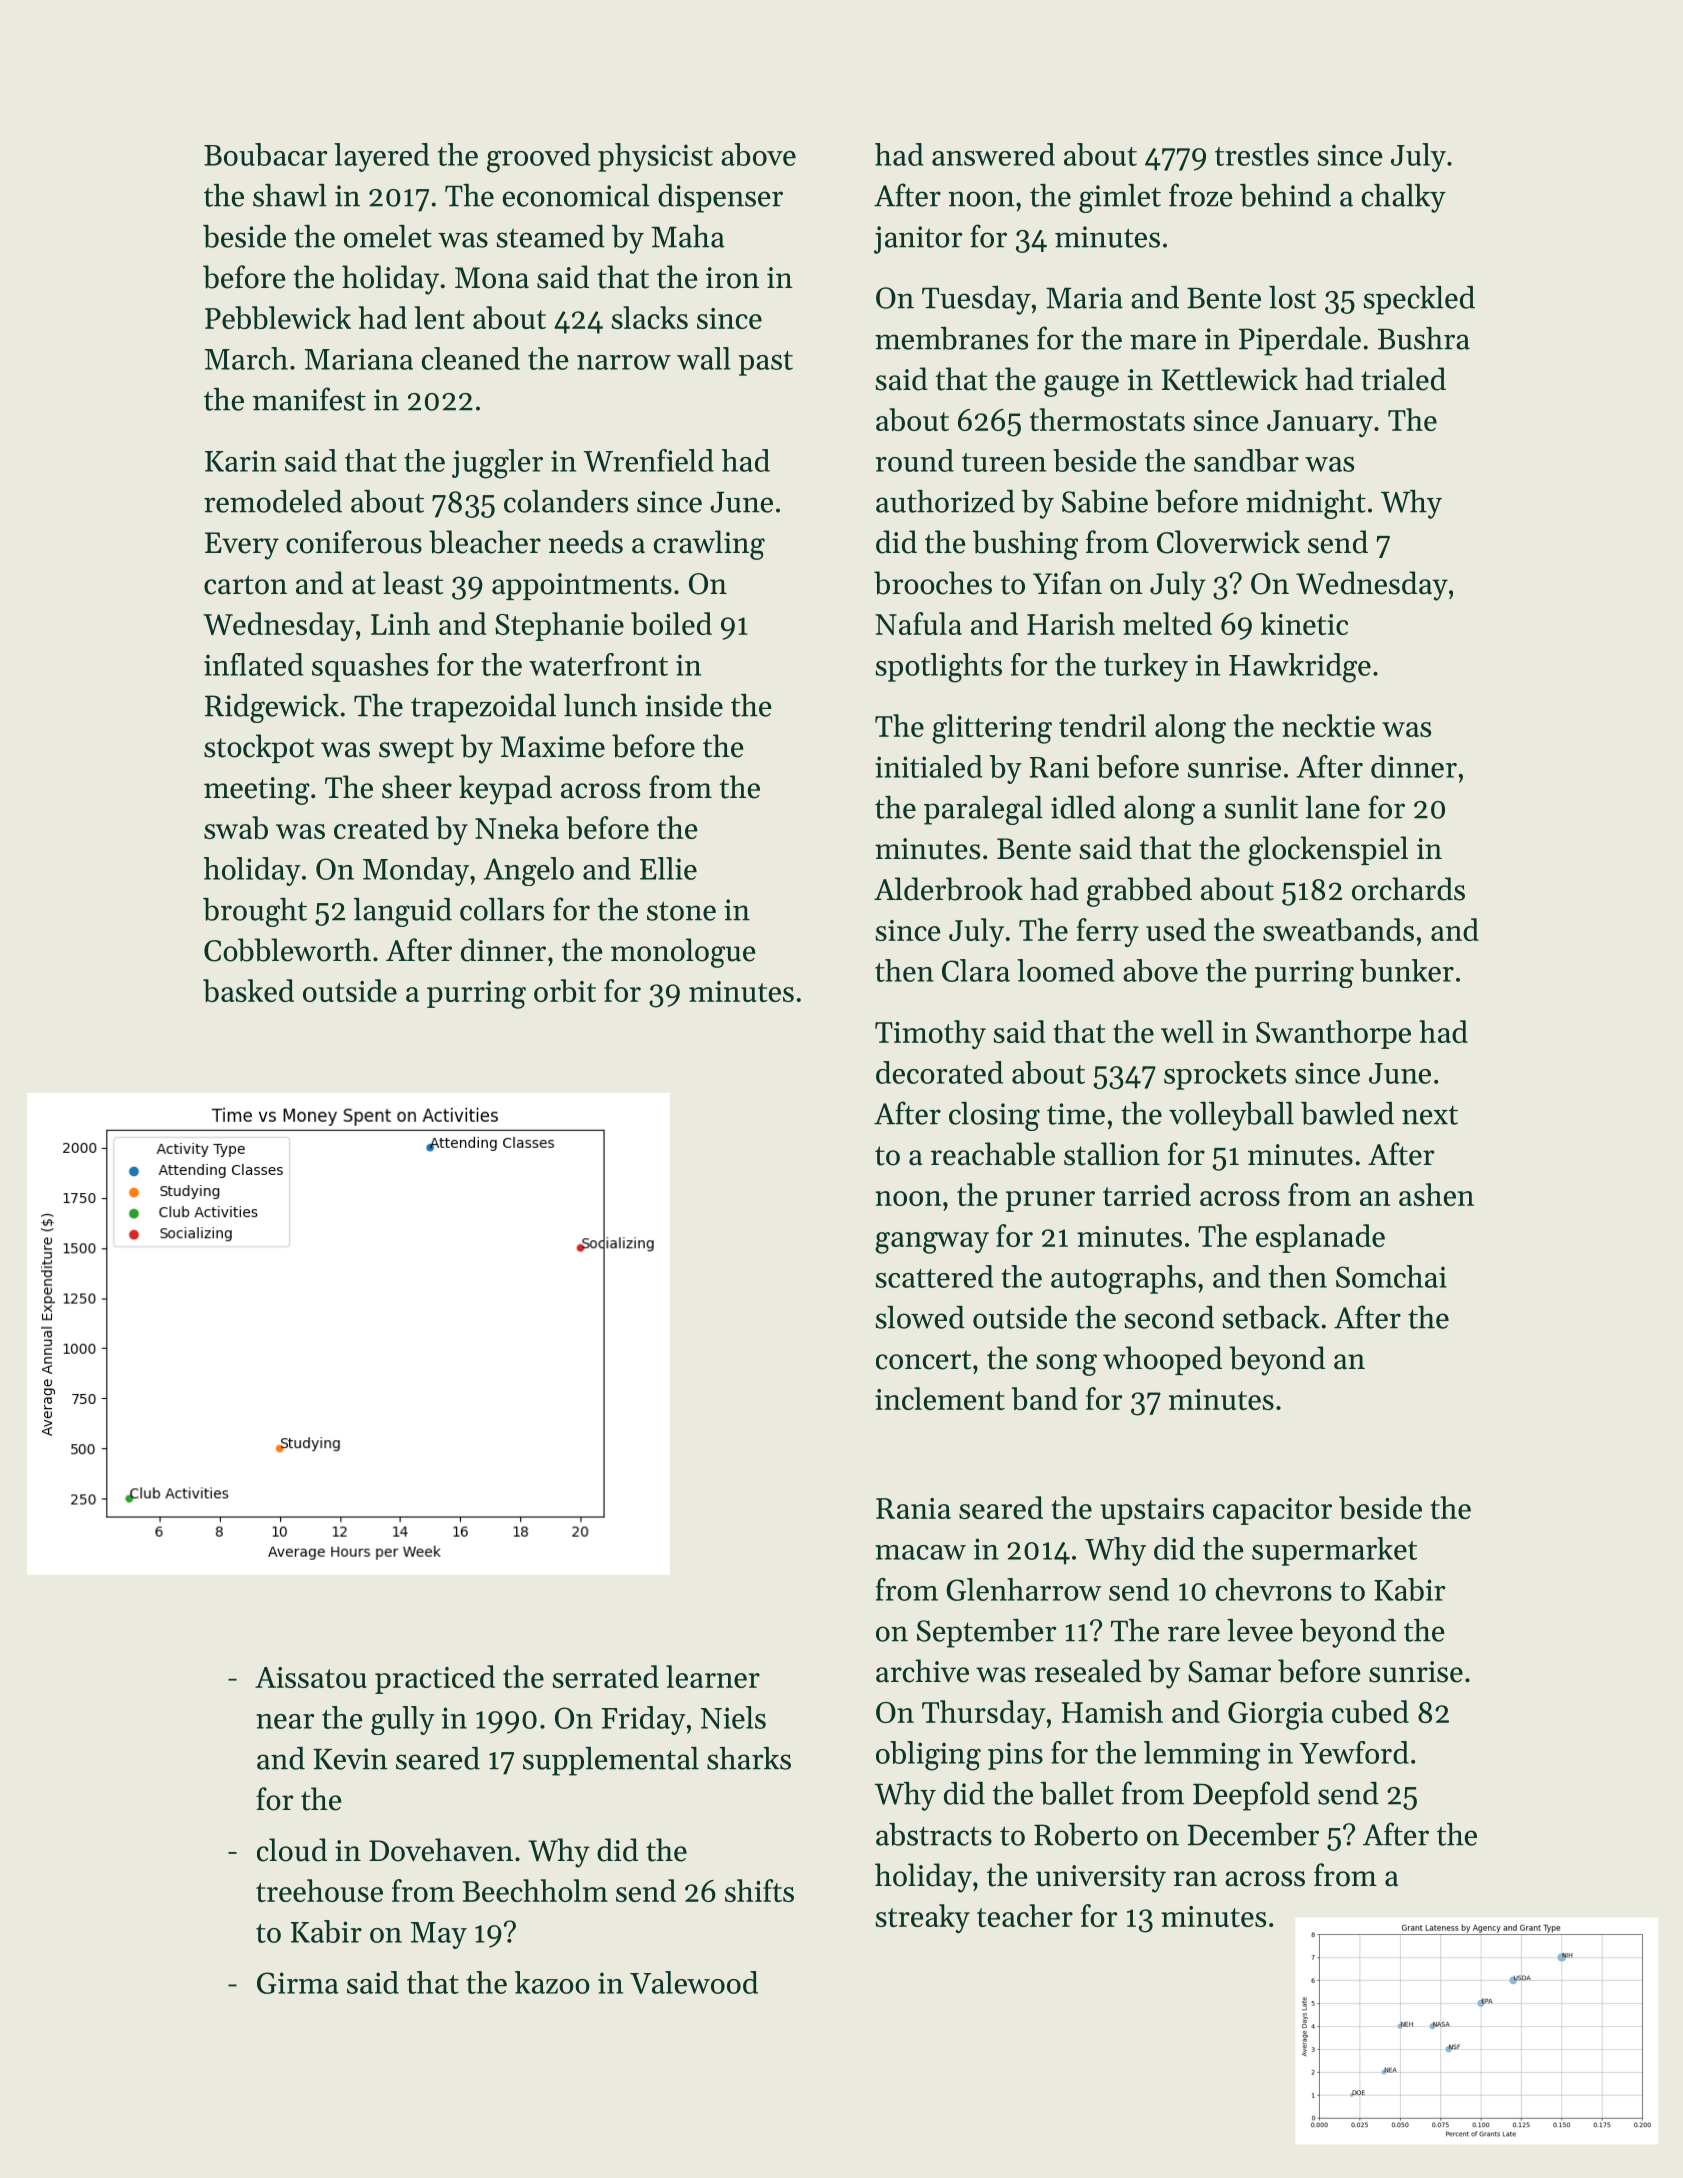 This document has width=1683, height=2178. I want to click on basked, so click(248, 990).
